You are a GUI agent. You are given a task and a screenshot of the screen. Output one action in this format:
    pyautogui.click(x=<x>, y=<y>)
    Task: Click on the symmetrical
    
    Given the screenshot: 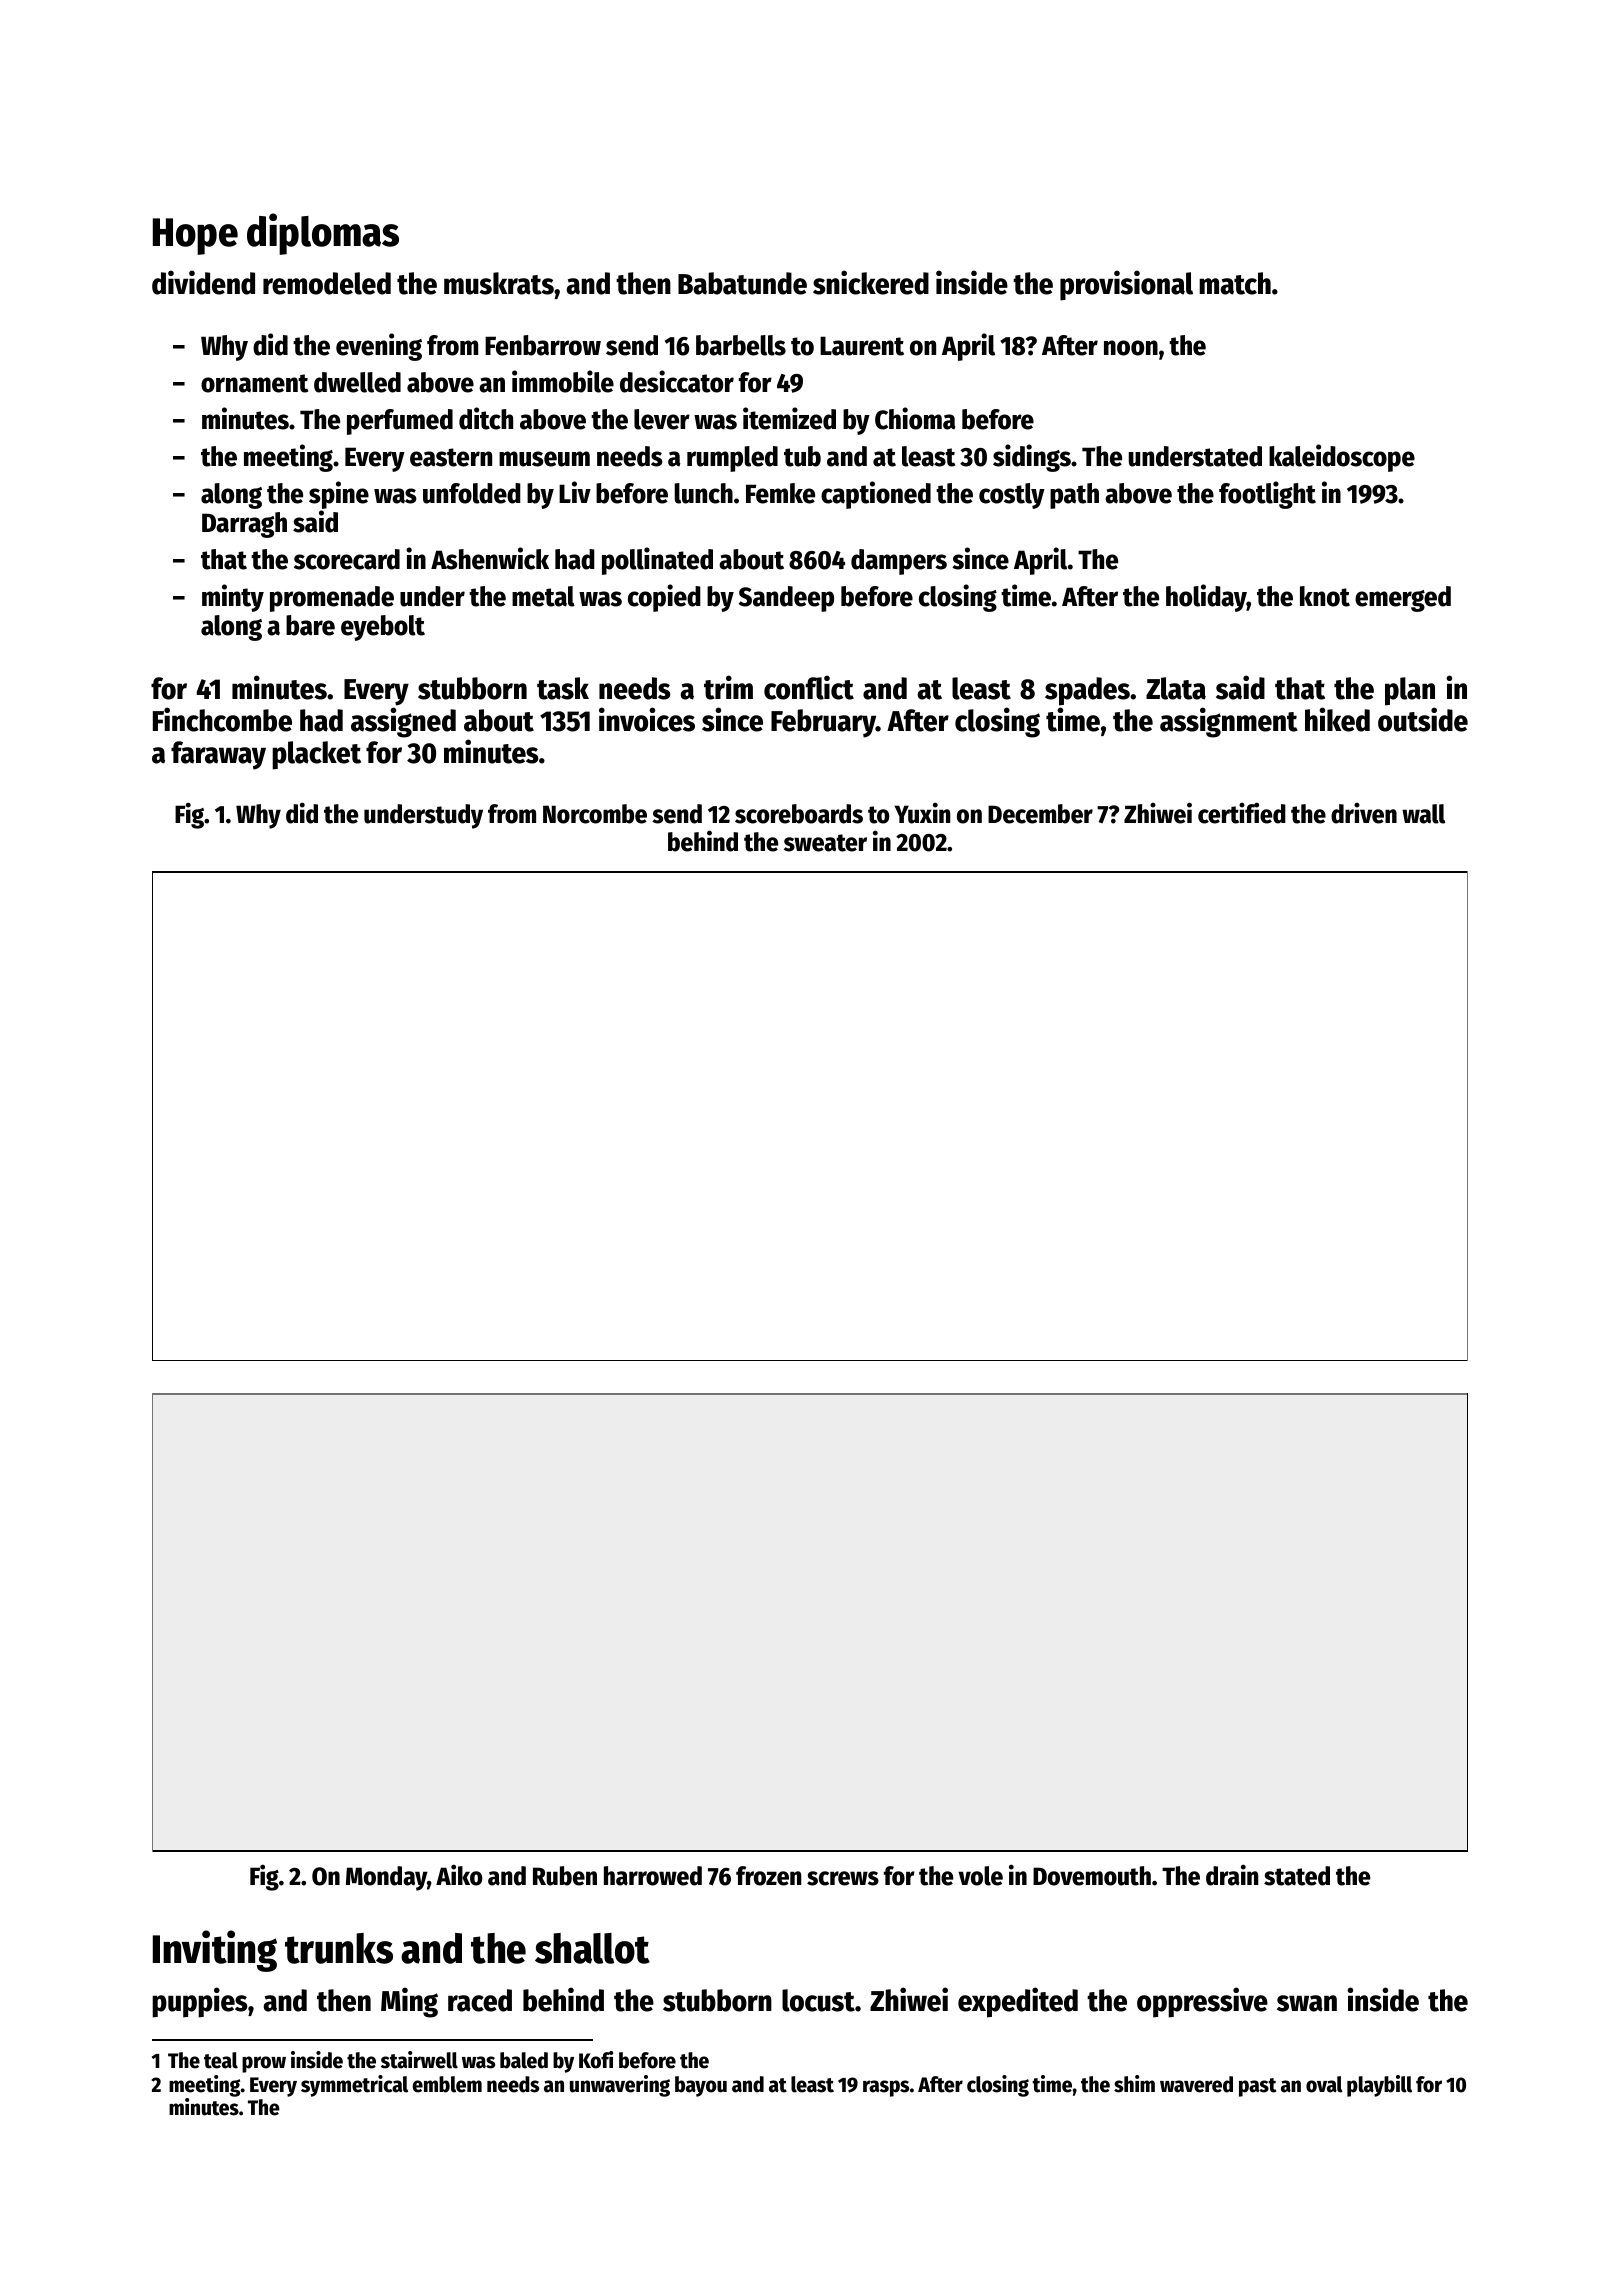 What is the action you would take?
    pyautogui.click(x=354, y=2086)
